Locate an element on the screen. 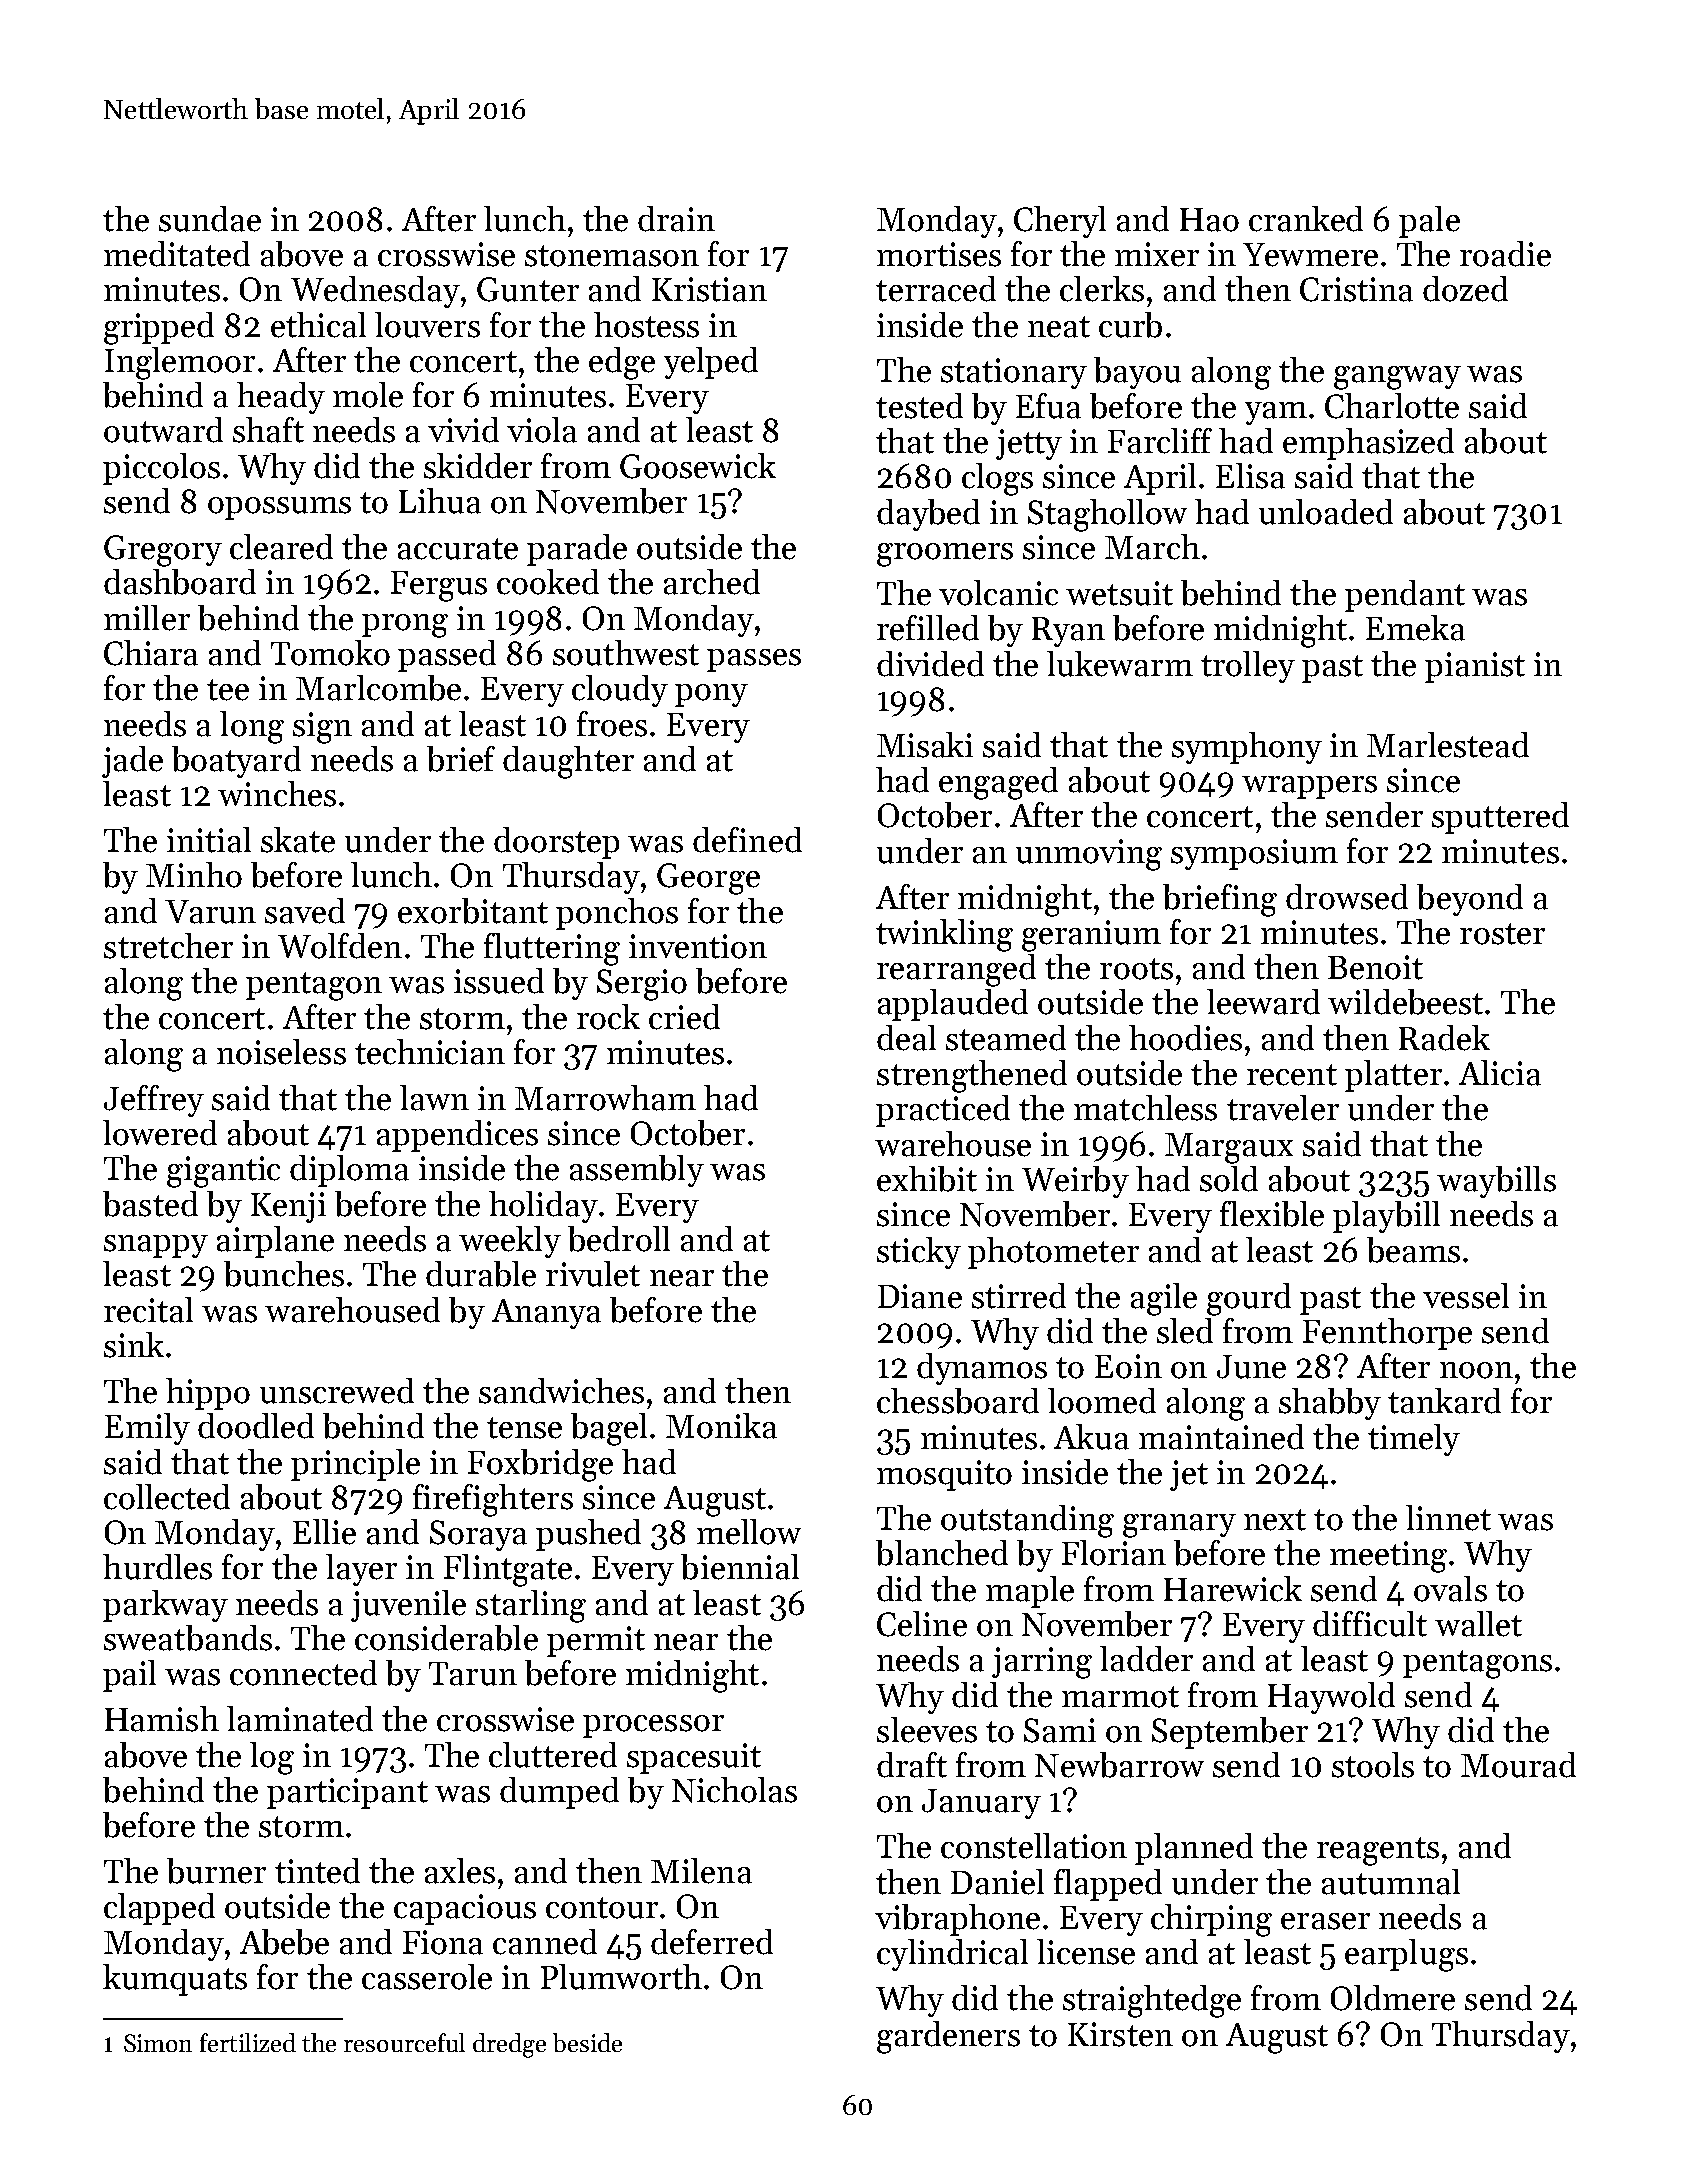 The height and width of the screenshot is (2178, 1683). cylindrical is located at coordinates (952, 1955).
